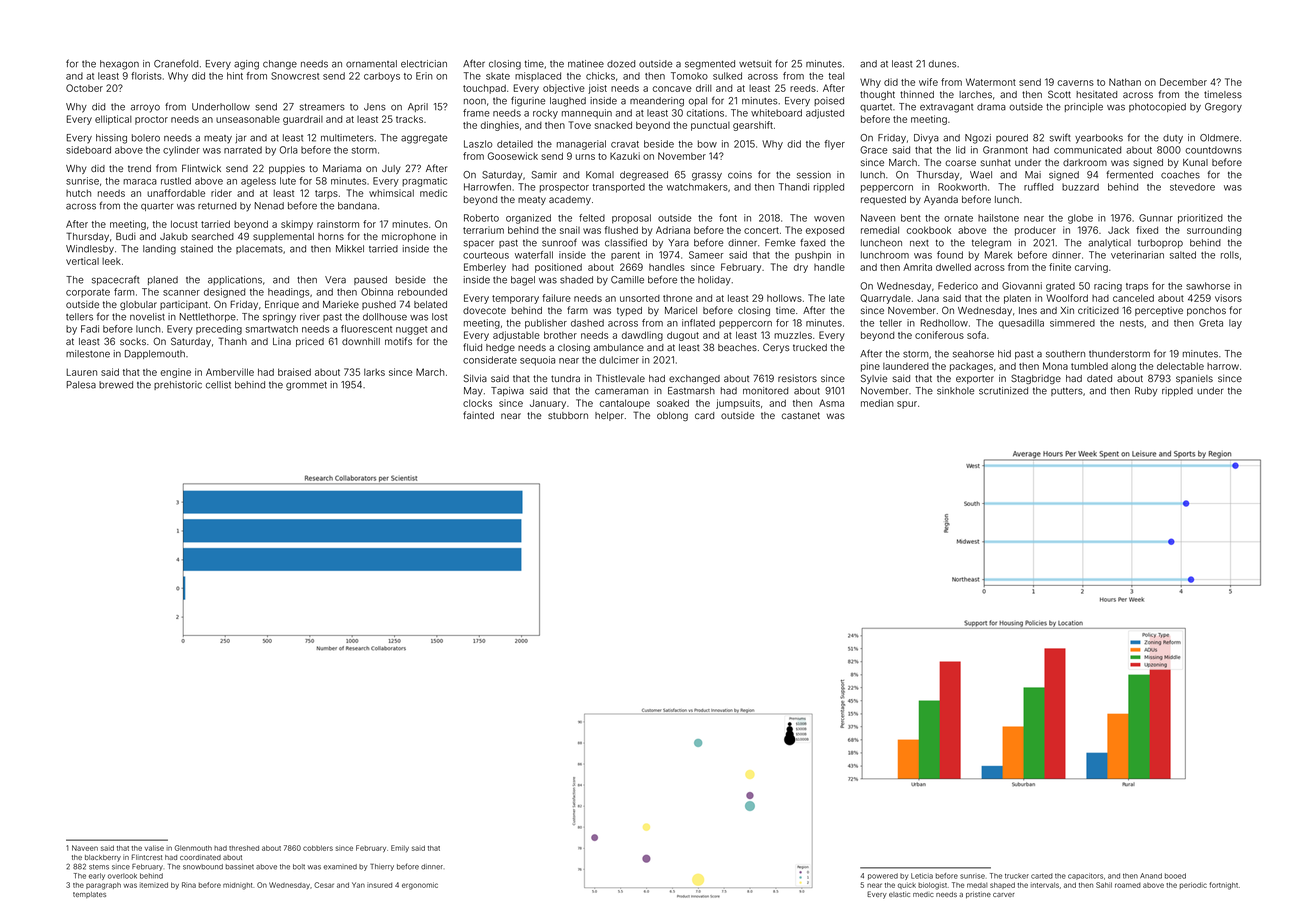 This page has height=924, width=1308. What do you see at coordinates (928, 82) in the page?
I see `wife` at bounding box center [928, 82].
